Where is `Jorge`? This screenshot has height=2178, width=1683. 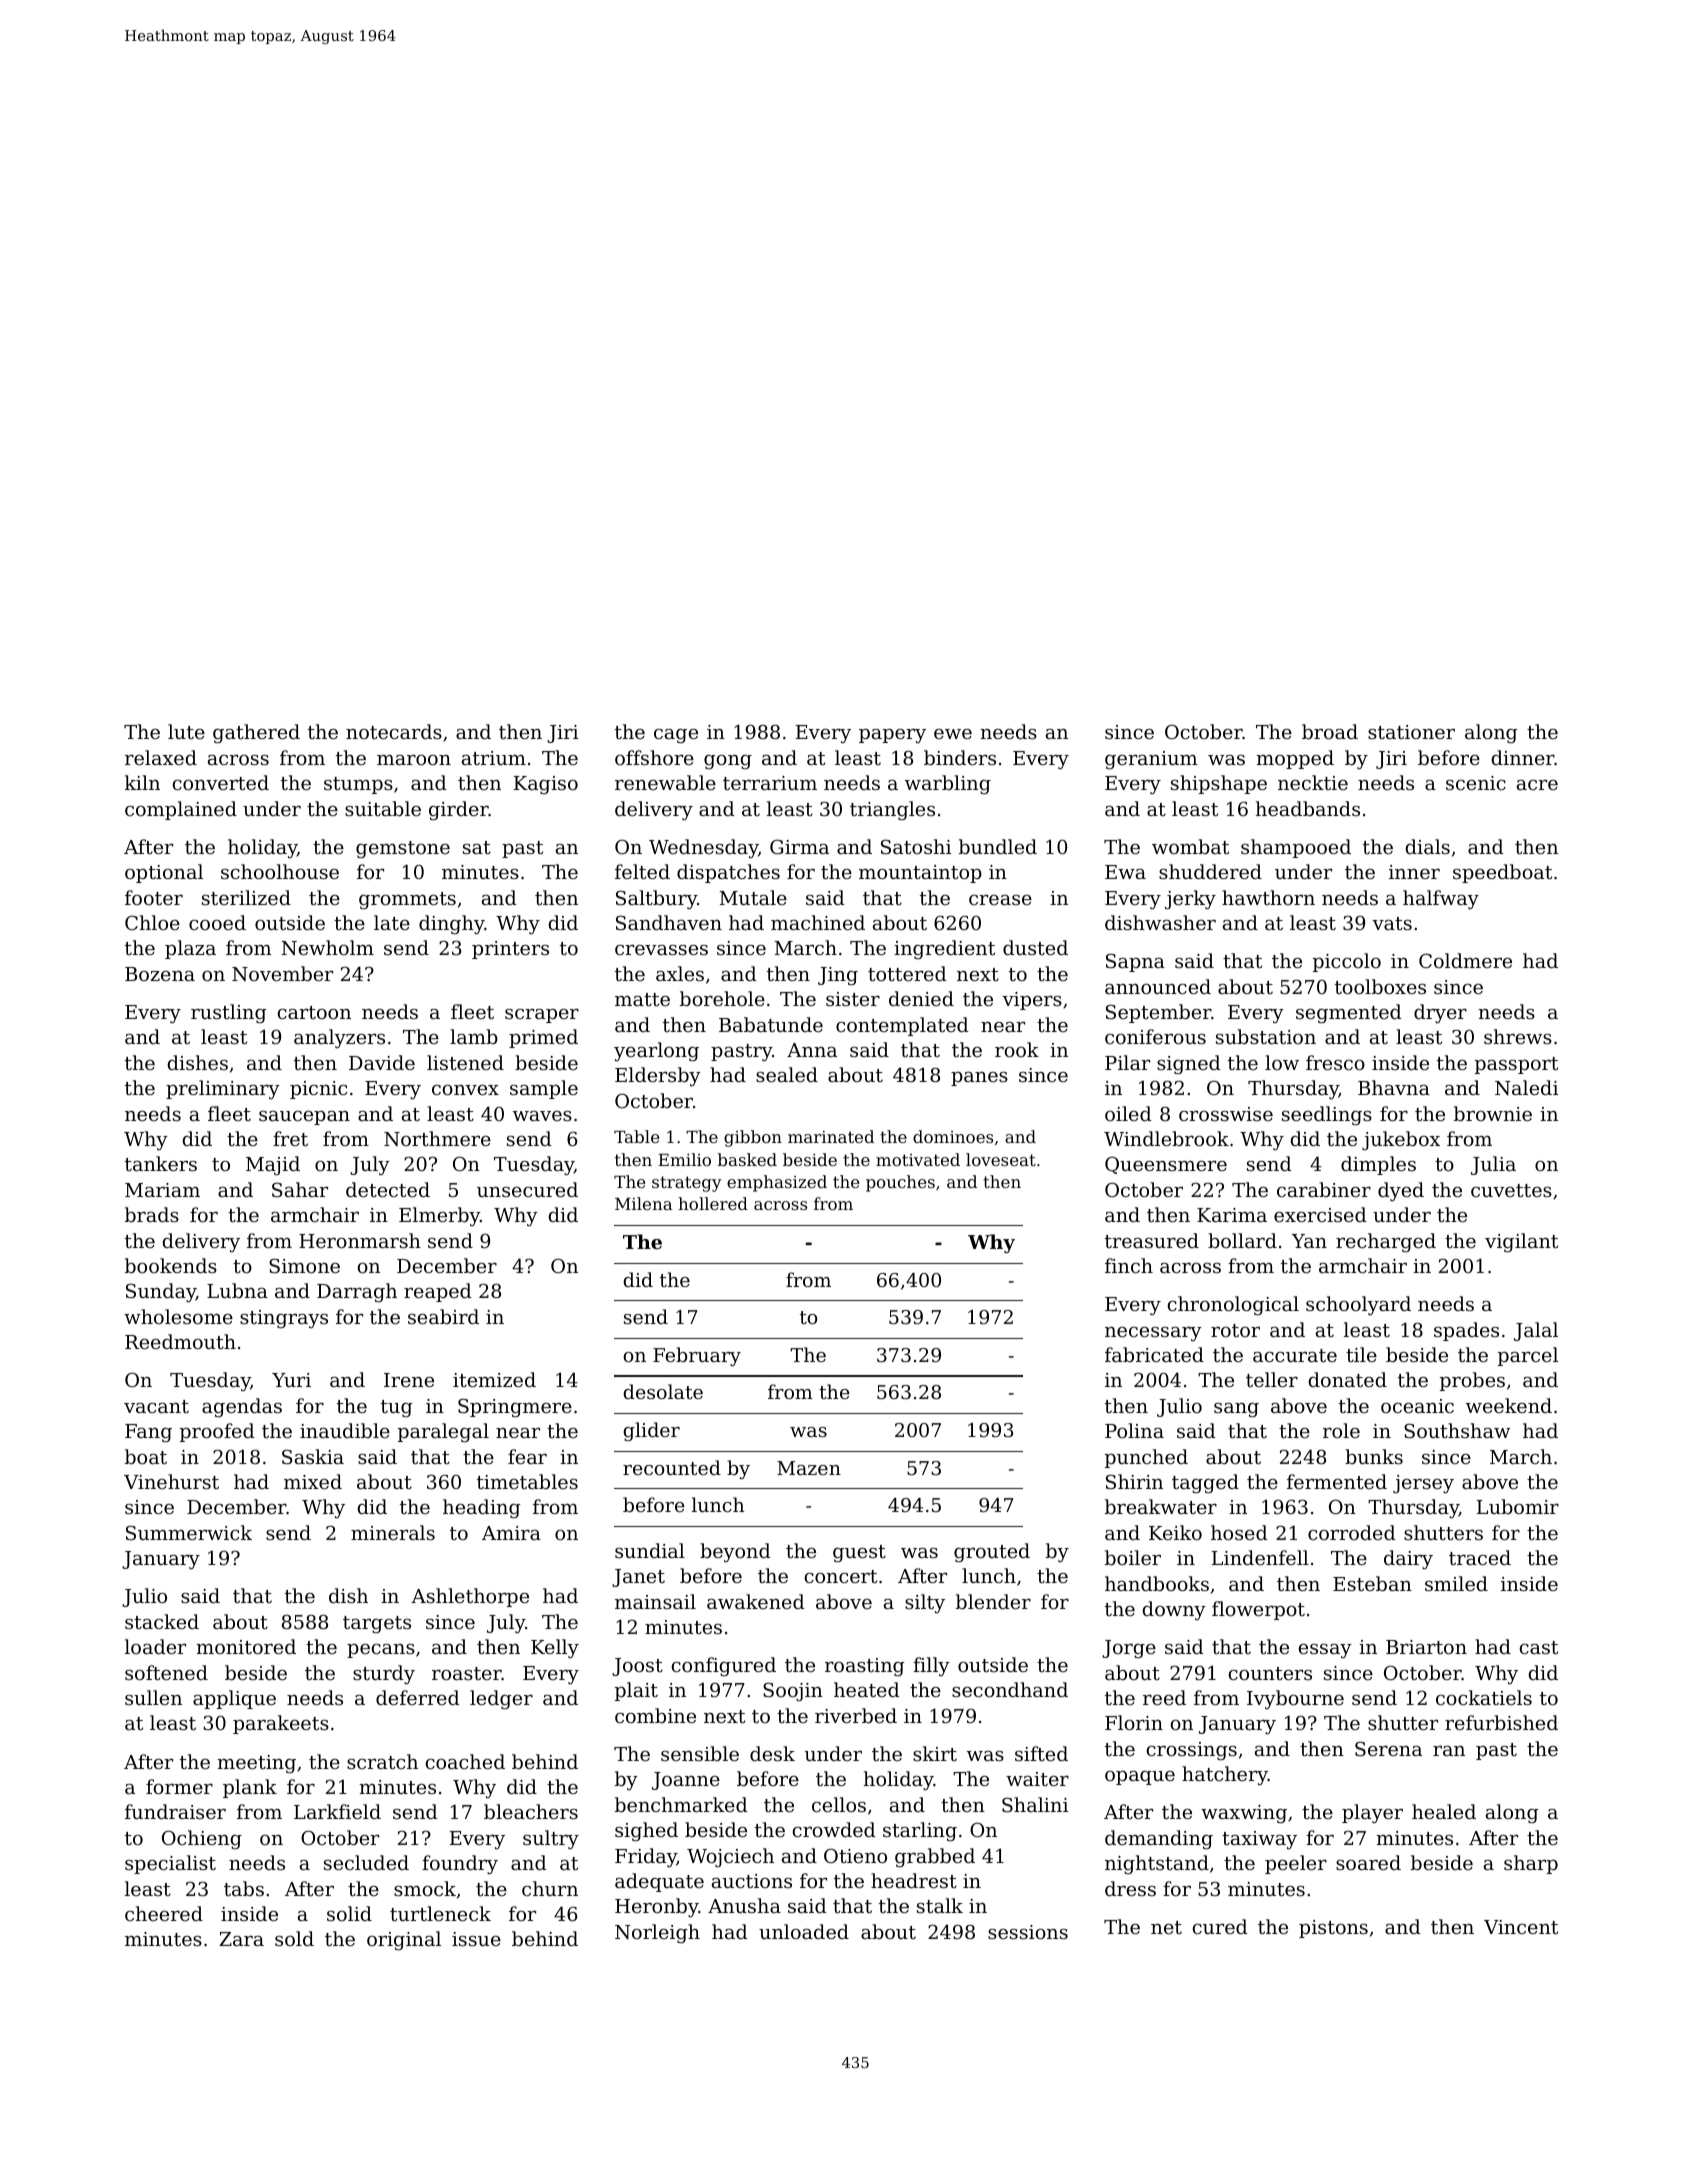
Jorge is located at coordinates (1129, 1649).
